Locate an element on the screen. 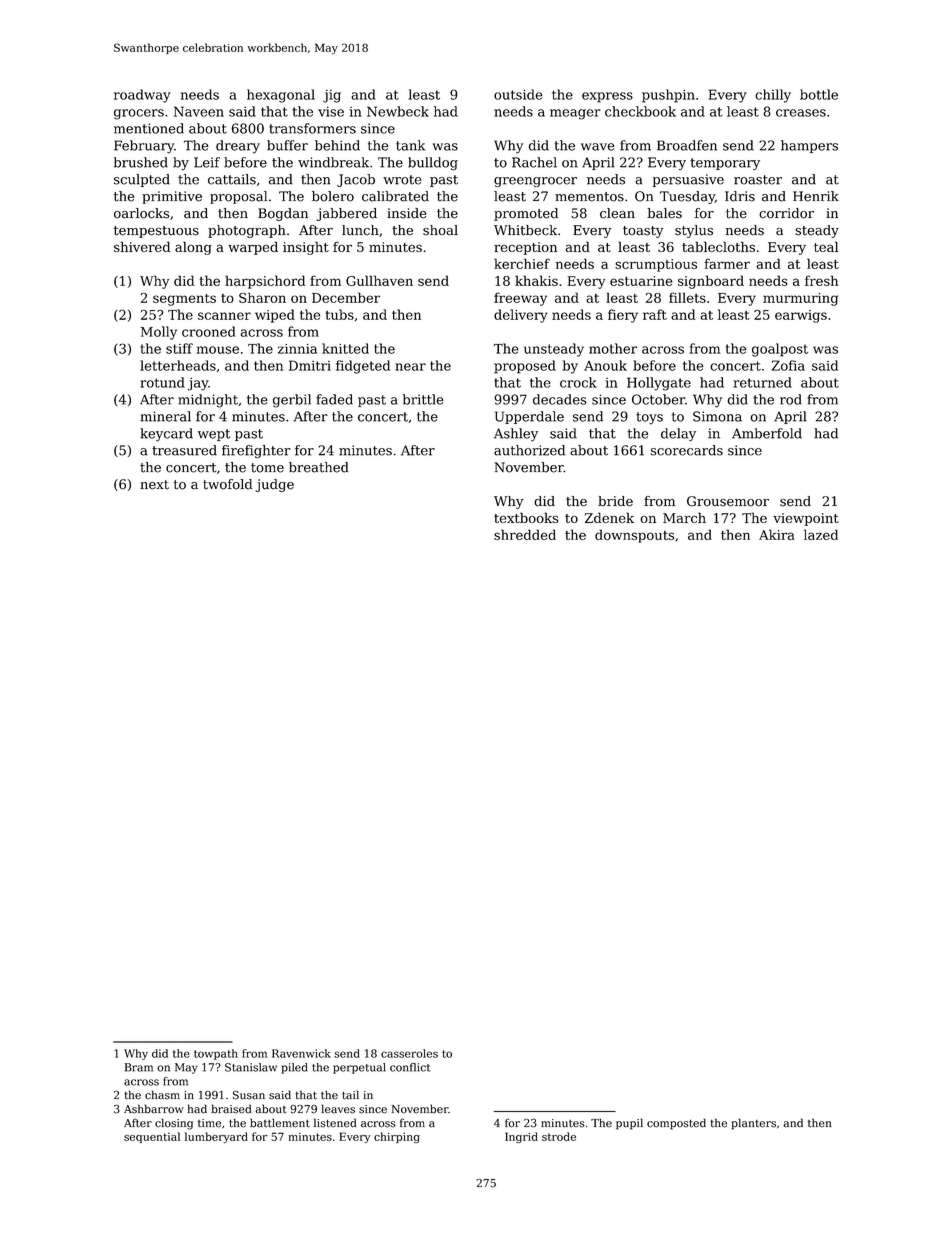  next is located at coordinates (154, 485).
